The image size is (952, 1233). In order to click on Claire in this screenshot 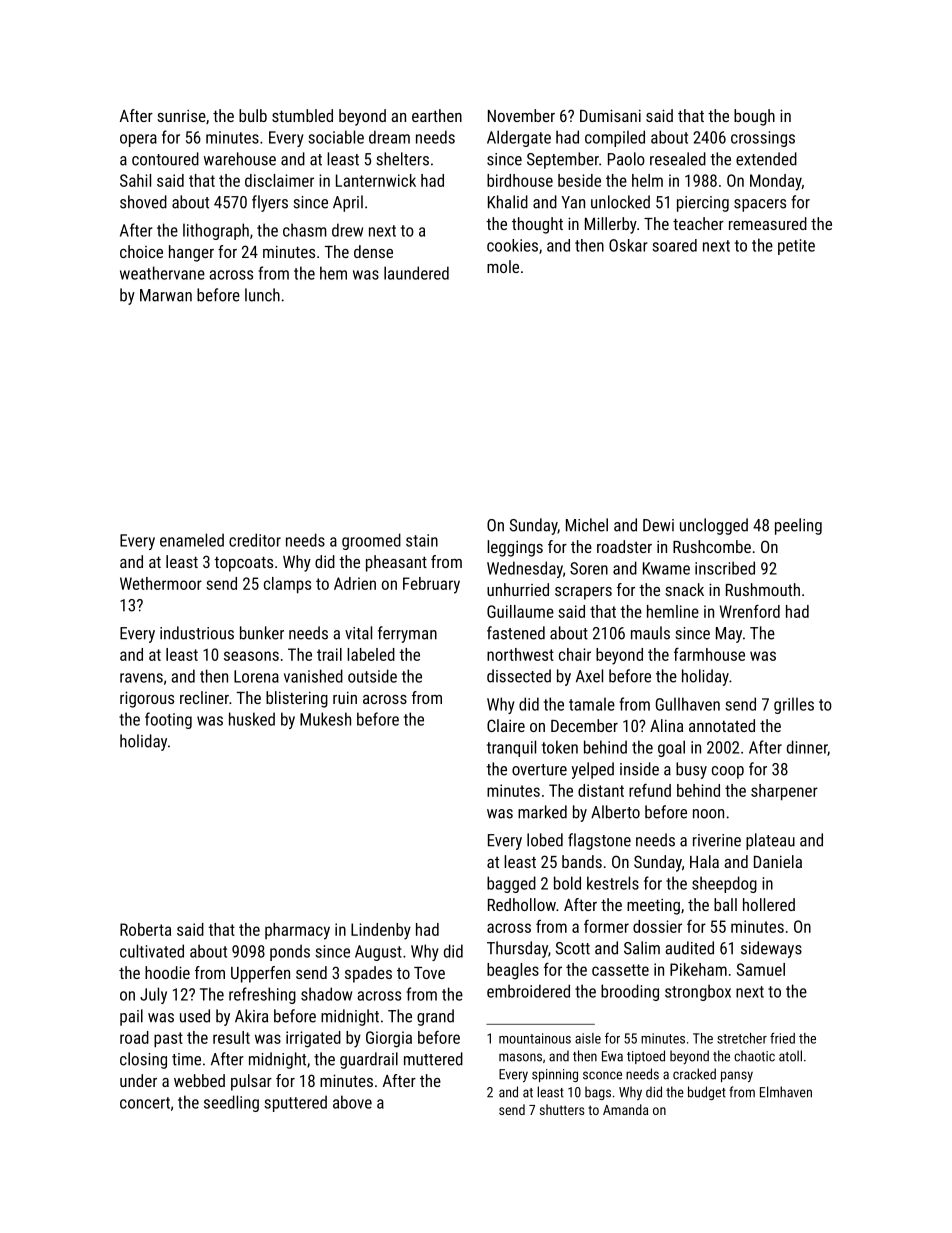, I will do `click(506, 725)`.
